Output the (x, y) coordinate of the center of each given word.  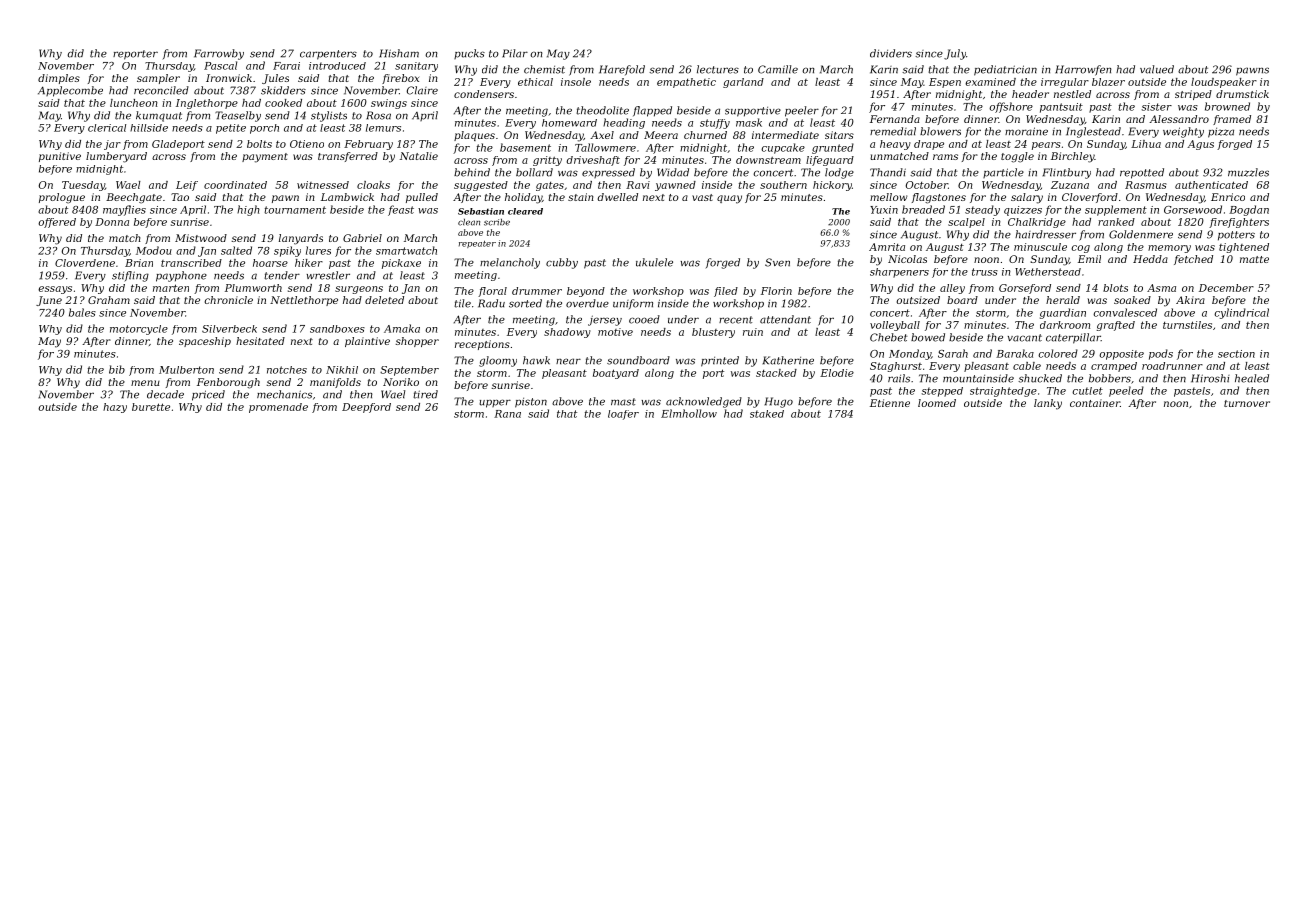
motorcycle (139, 330)
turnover (1247, 403)
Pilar (515, 53)
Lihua (1146, 144)
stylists (329, 116)
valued (1157, 69)
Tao (180, 197)
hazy (115, 408)
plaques (474, 136)
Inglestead (1093, 132)
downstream (768, 160)
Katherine (788, 360)
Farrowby (219, 54)
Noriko (401, 382)
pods (1161, 354)
